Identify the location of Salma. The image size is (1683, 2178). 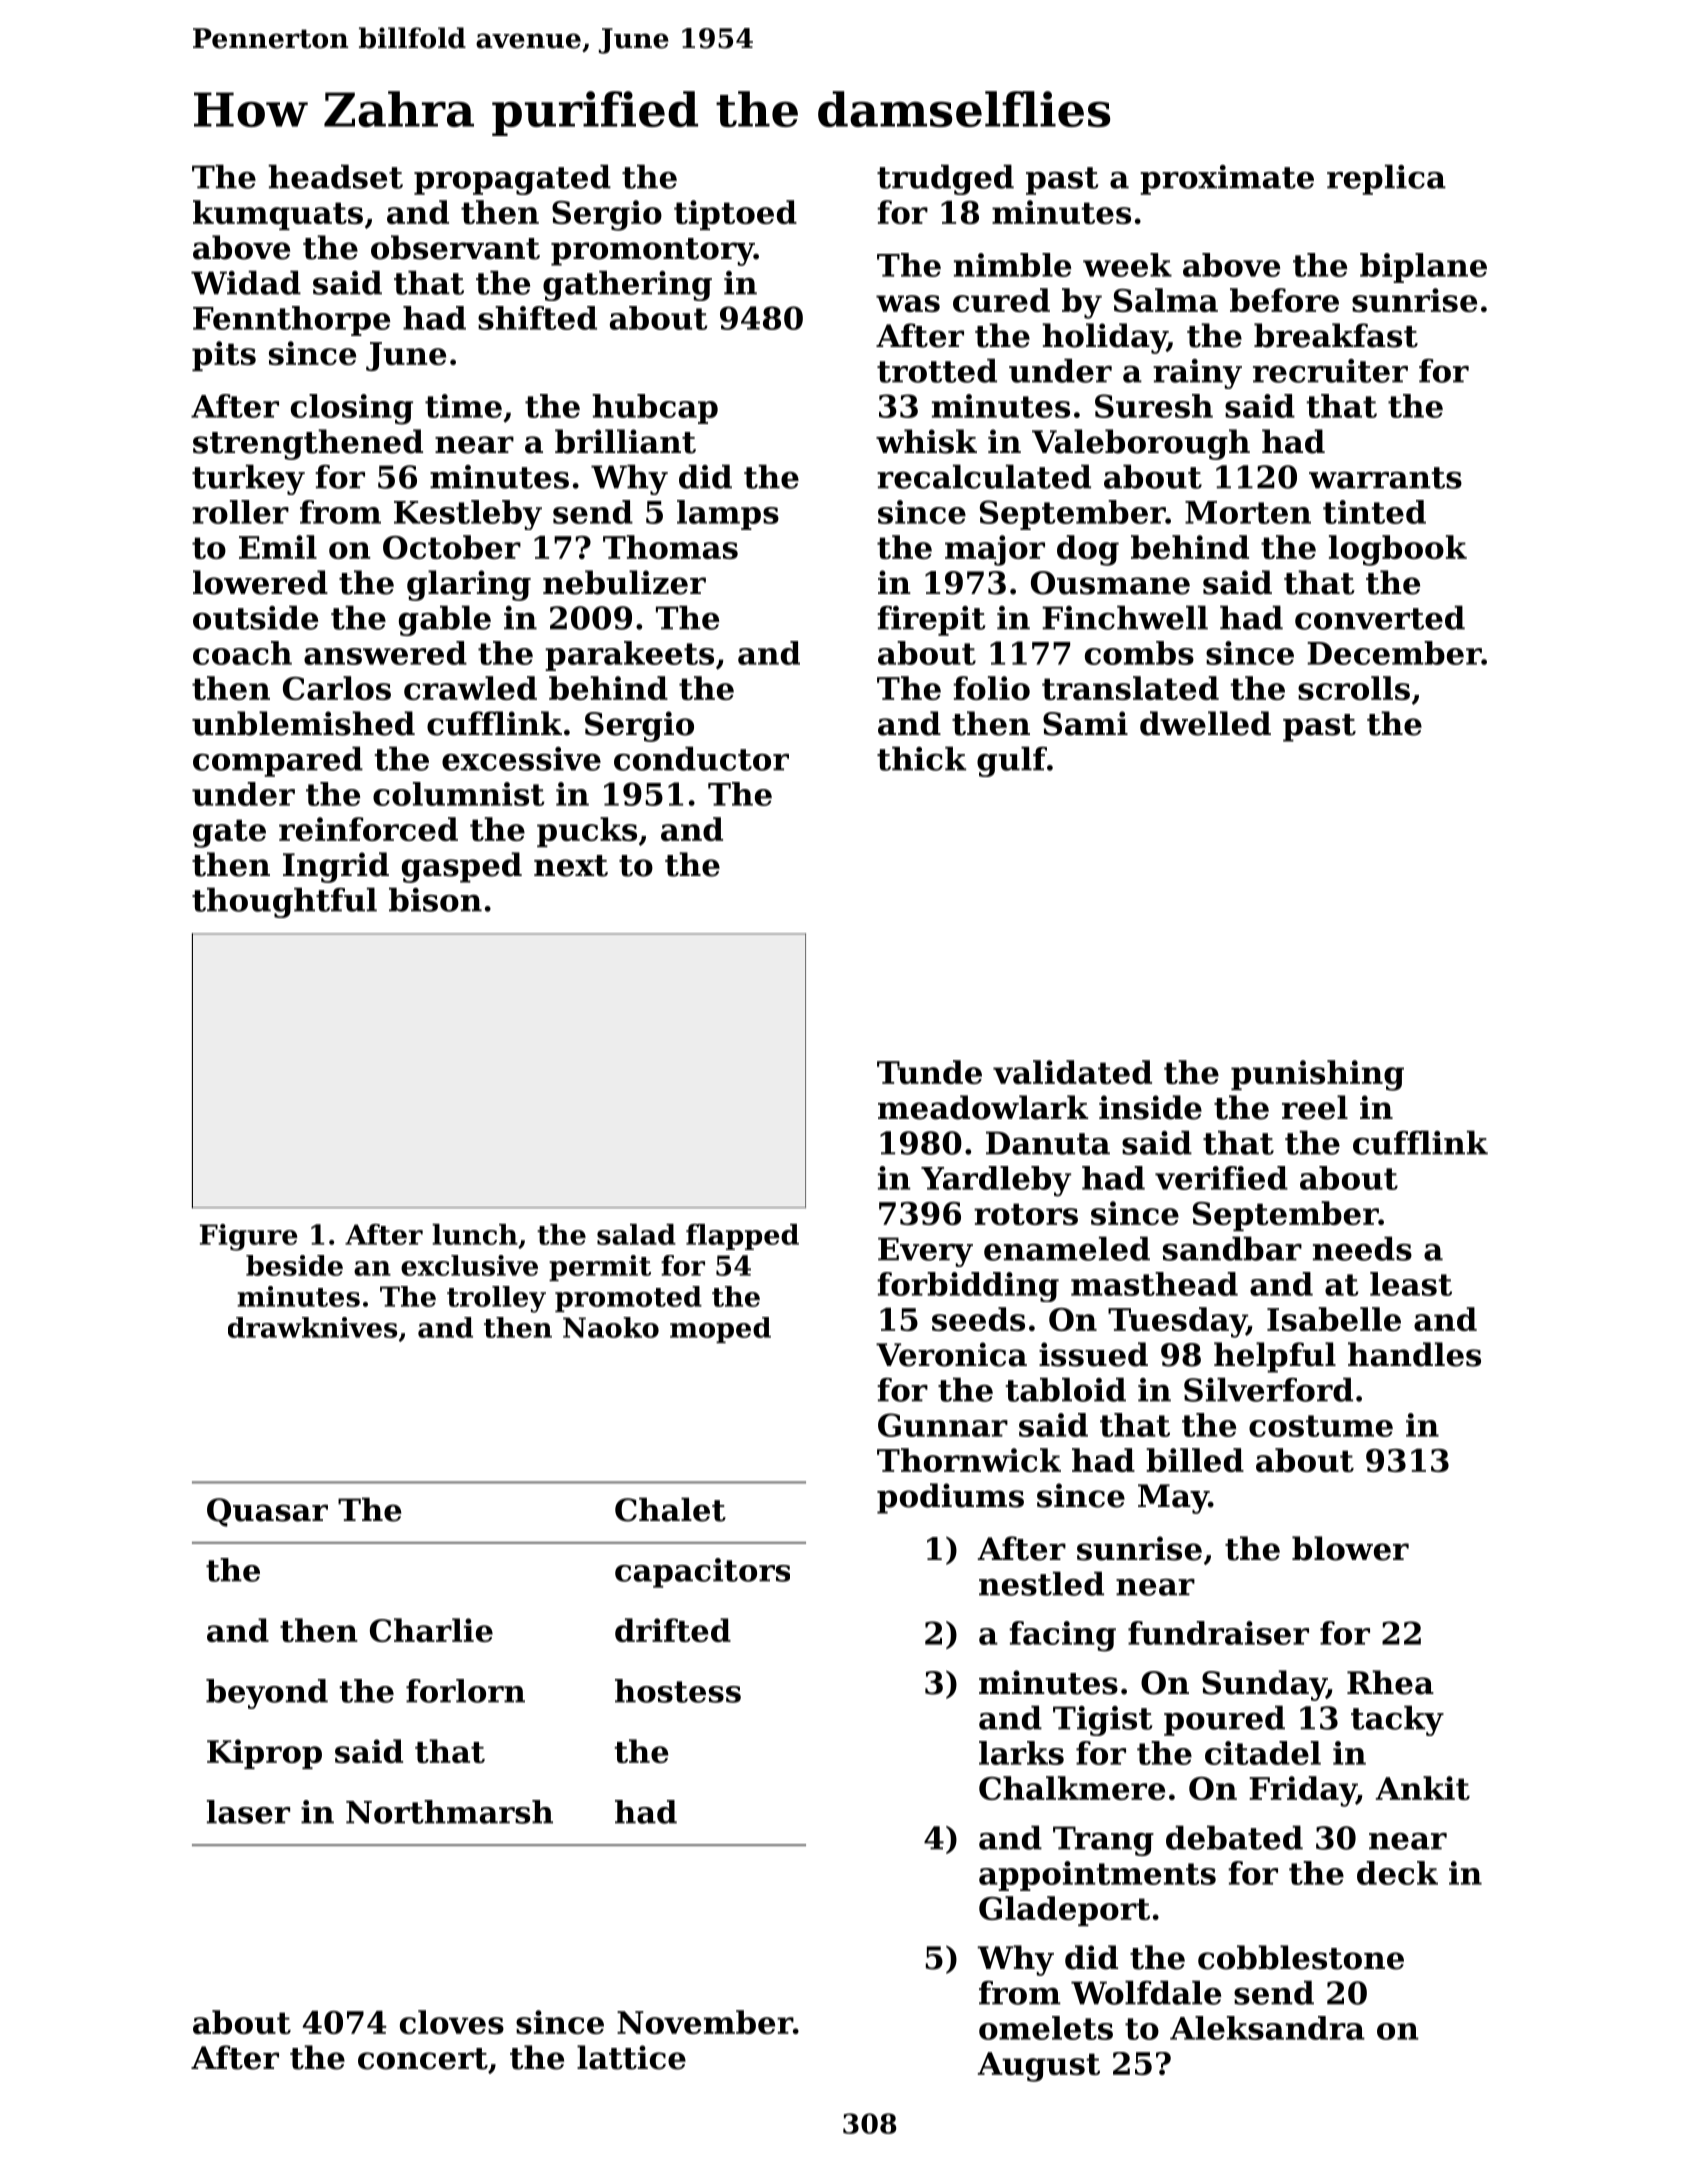
(1166, 300).
